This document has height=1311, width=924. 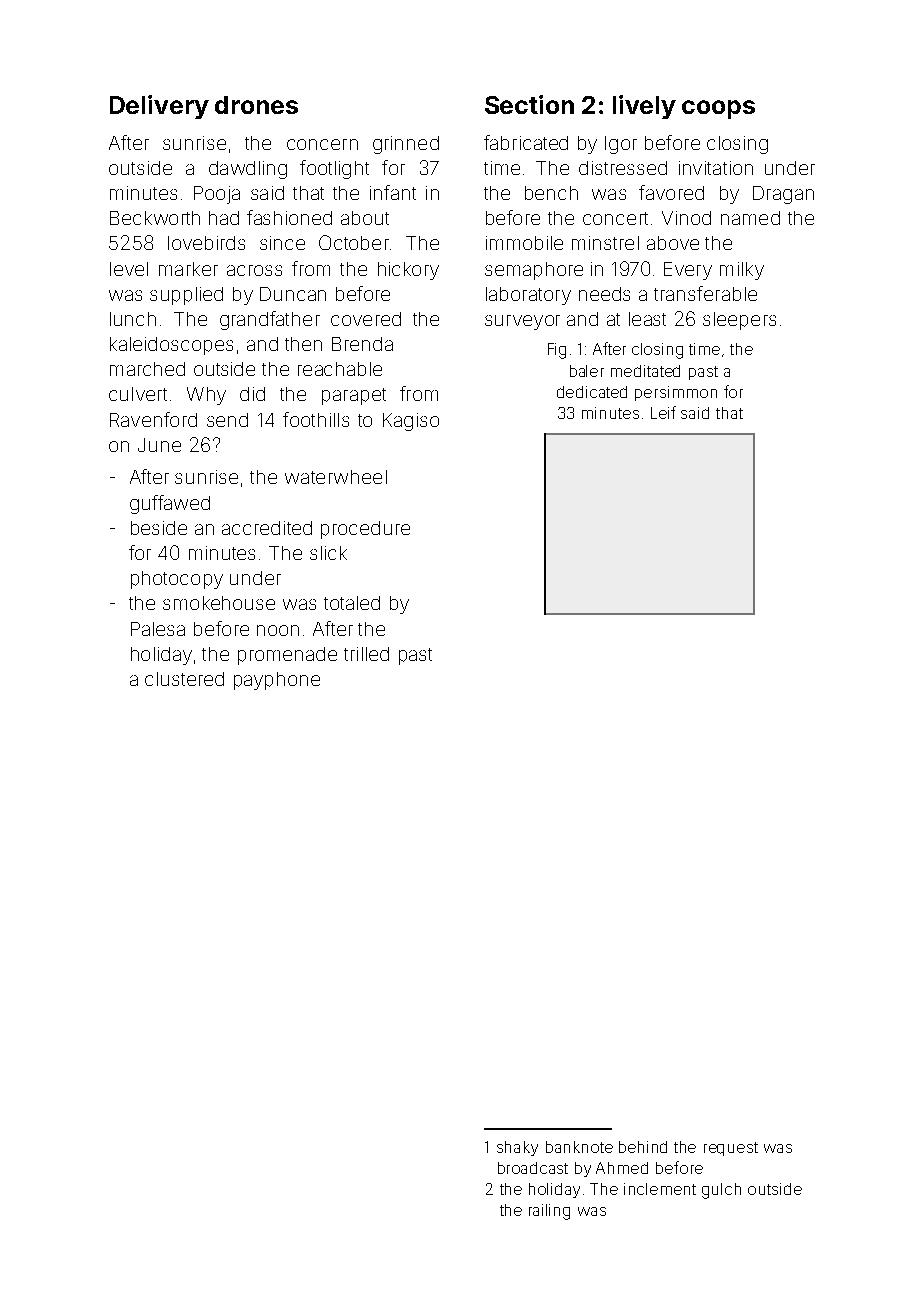 What do you see at coordinates (663, 412) in the document?
I see `Leif` at bounding box center [663, 412].
